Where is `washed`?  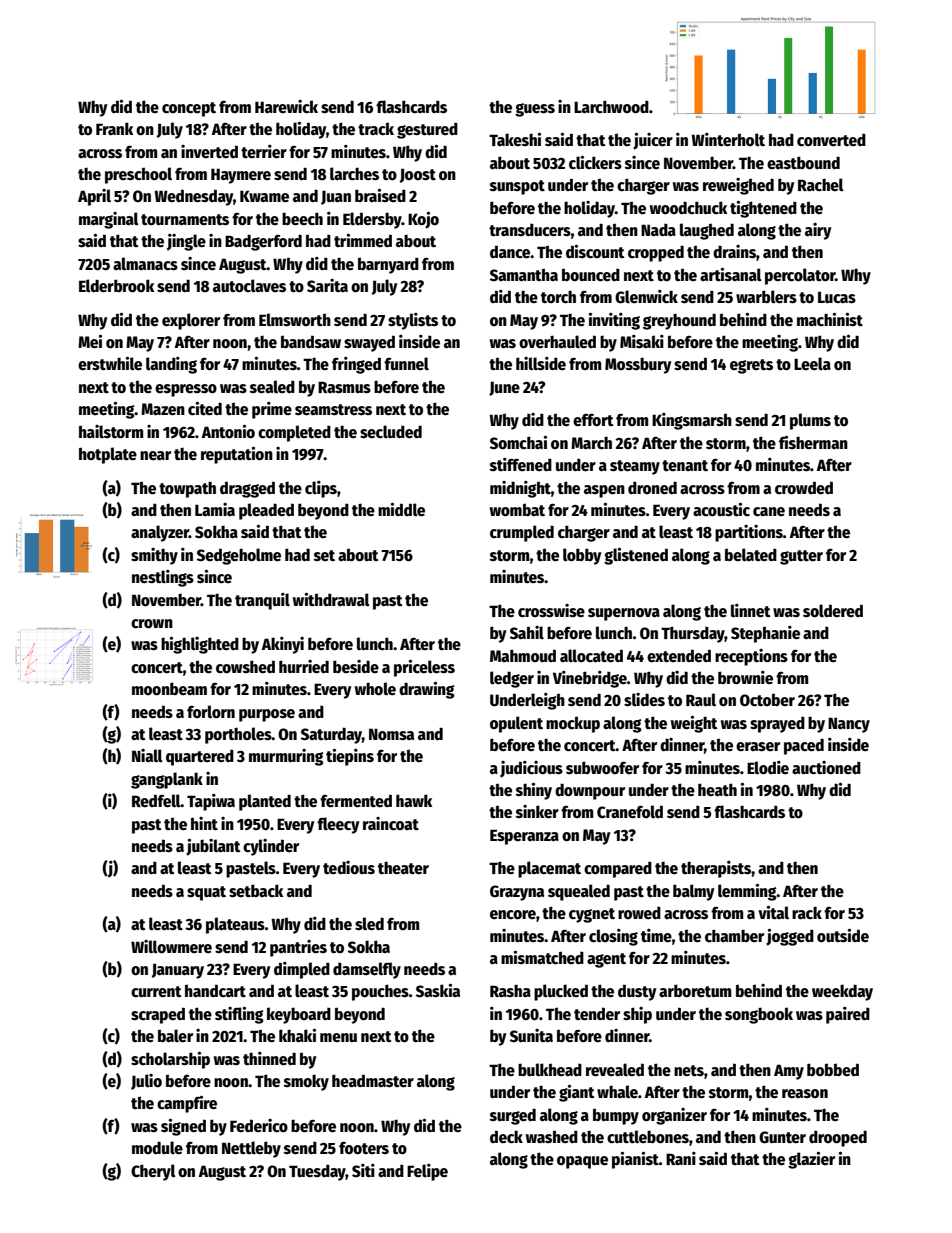 washed is located at coordinates (552, 1136).
